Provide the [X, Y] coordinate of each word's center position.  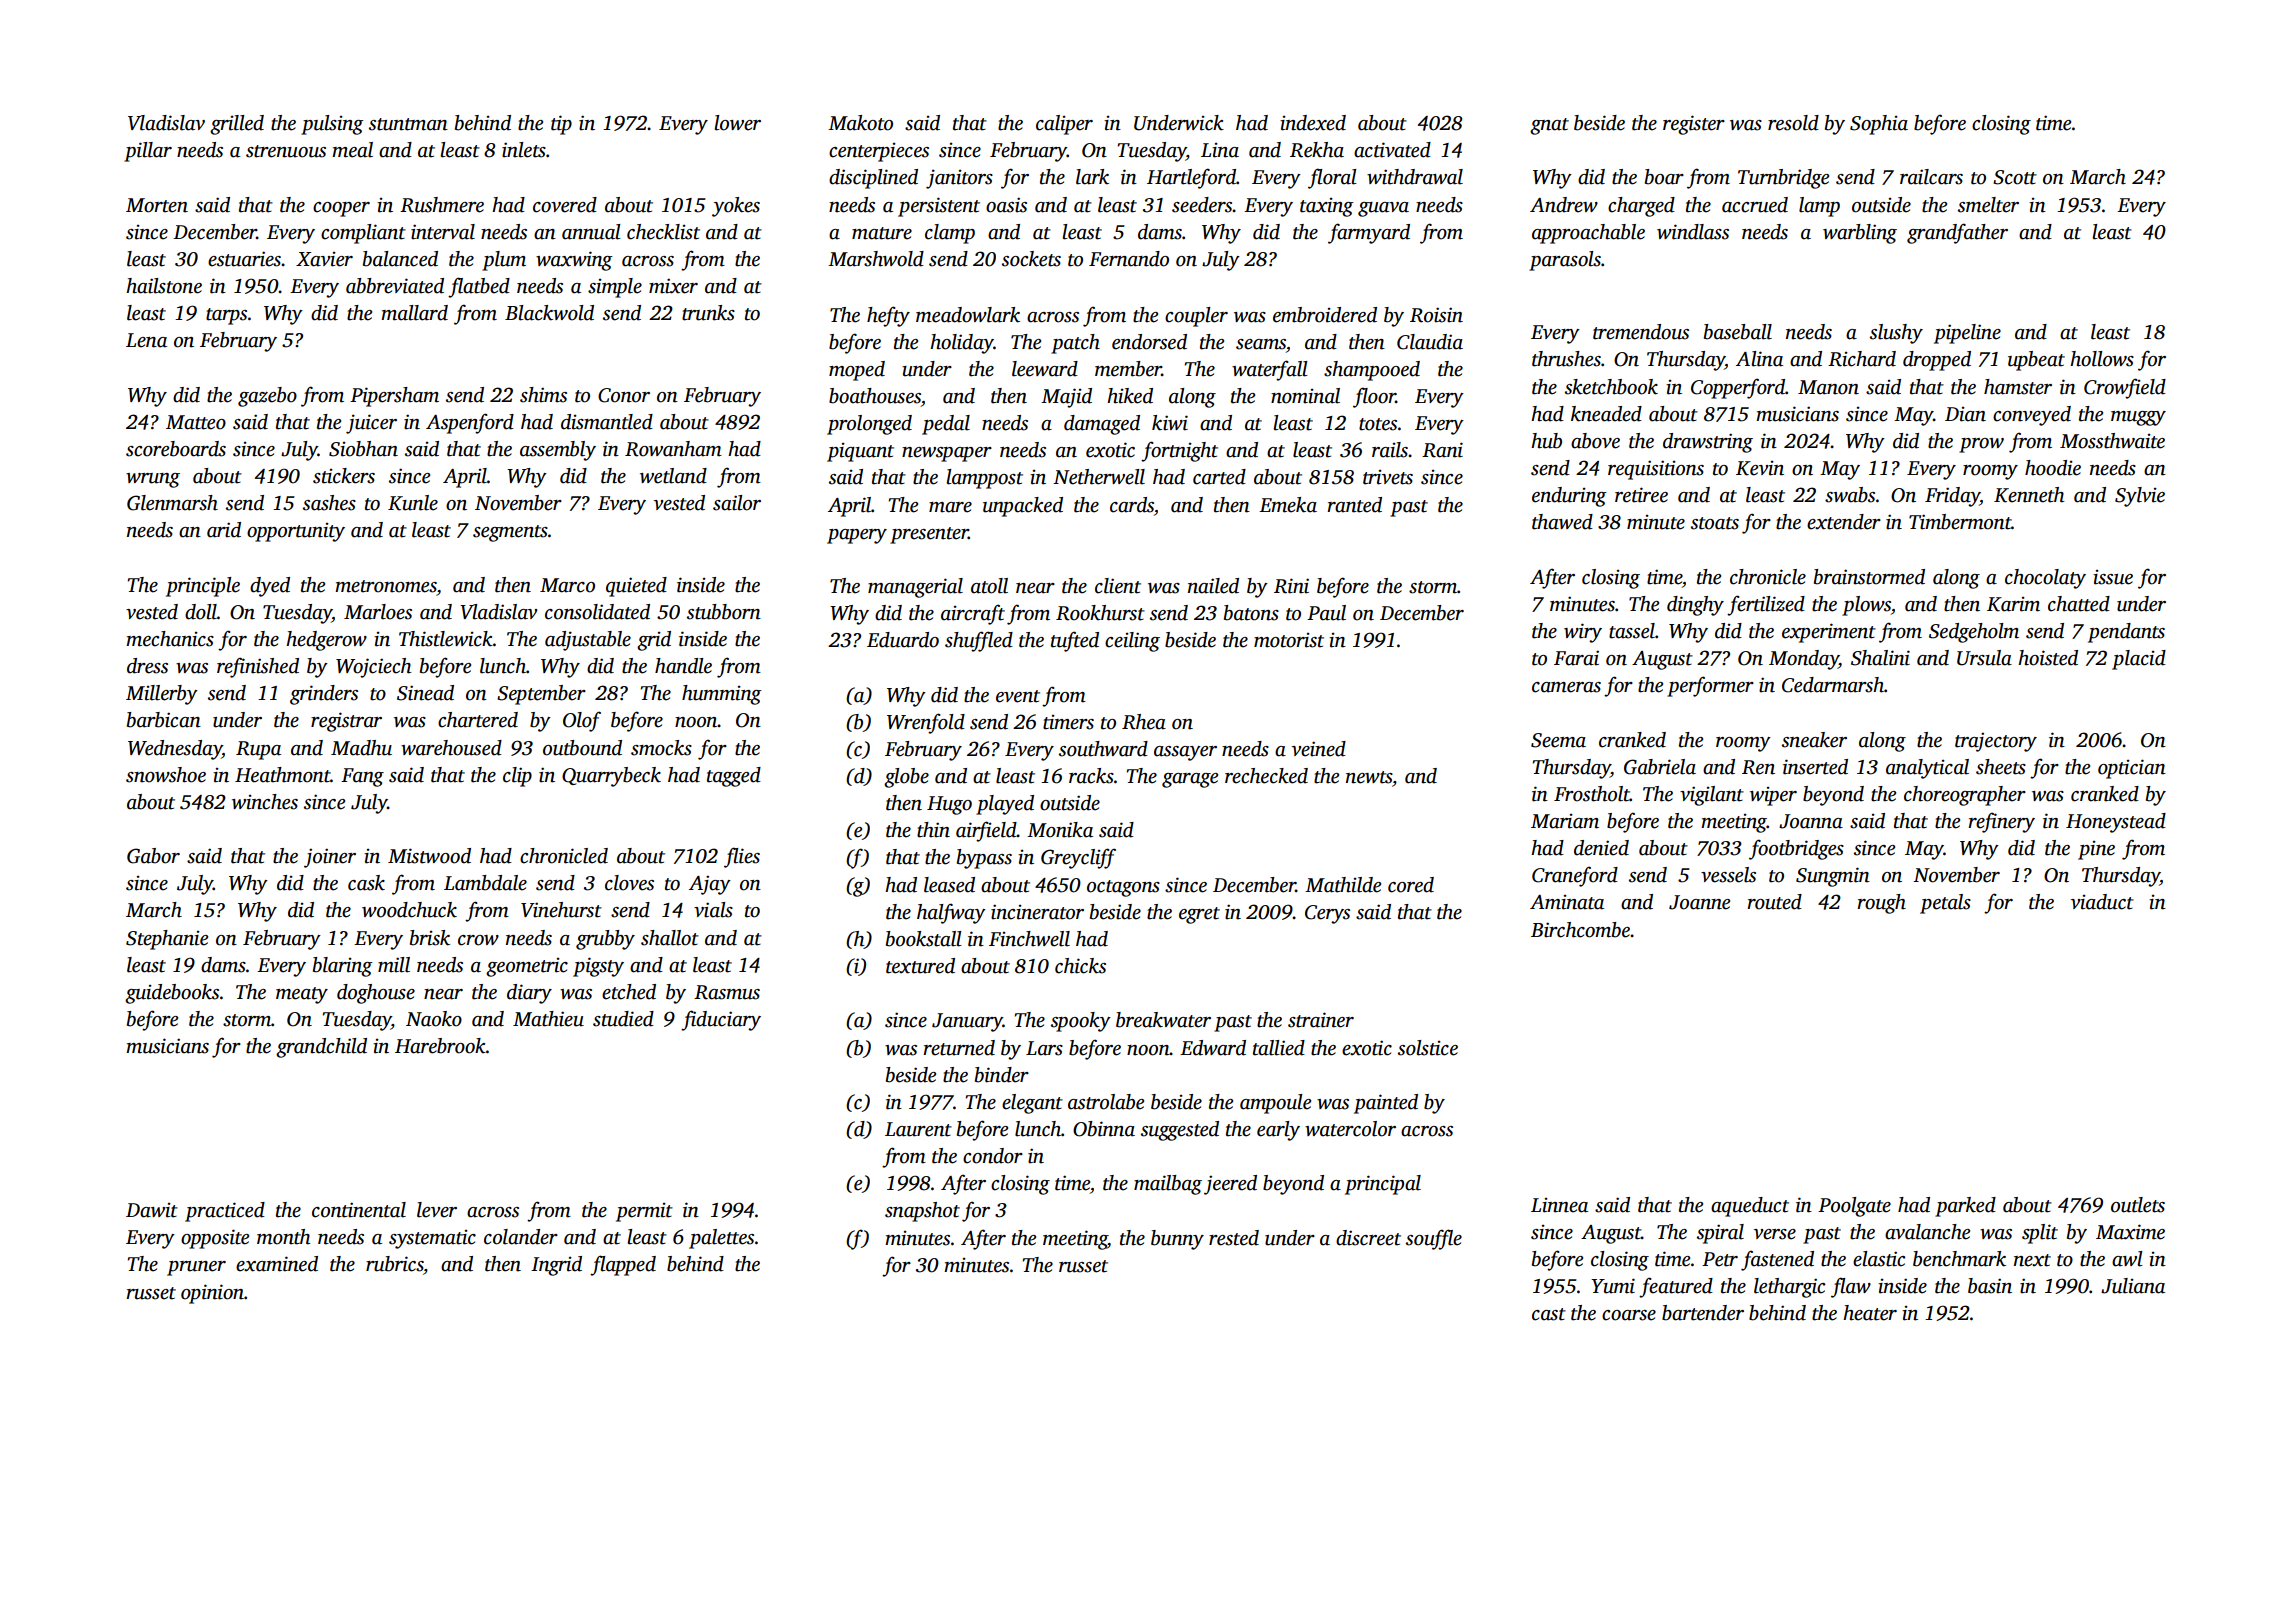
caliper [1064, 125]
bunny [1177, 1240]
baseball [1738, 332]
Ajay [710, 885]
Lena [146, 340]
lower [737, 123]
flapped [623, 1265]
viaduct [2102, 902]
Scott [2015, 177]
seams [1261, 344]
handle [683, 666]
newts [1369, 777]
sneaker [1814, 740]
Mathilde [1343, 885]
